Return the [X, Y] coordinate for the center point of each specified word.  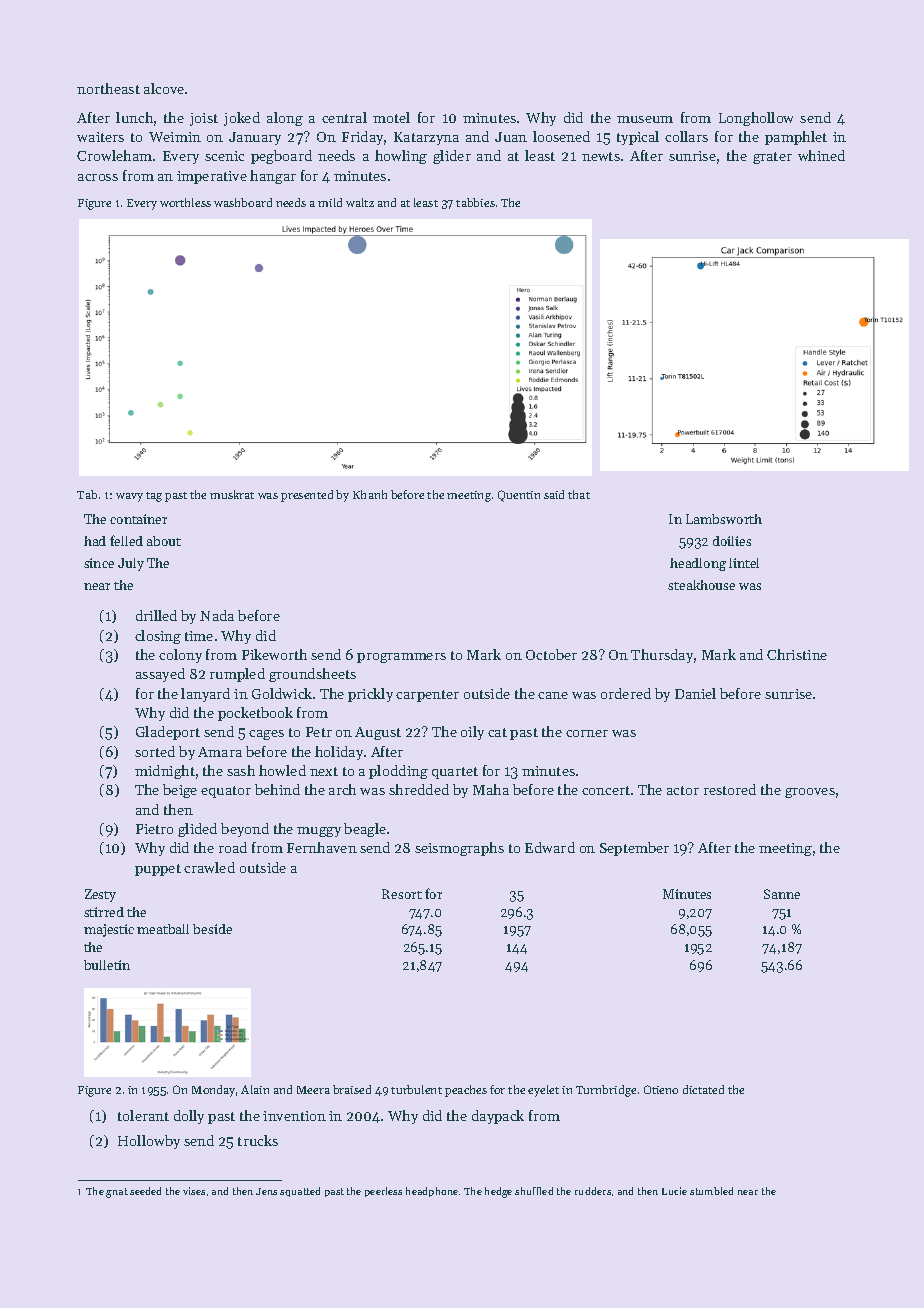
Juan [511, 137]
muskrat [232, 494]
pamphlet [796, 138]
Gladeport [168, 733]
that [579, 494]
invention [294, 1116]
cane [553, 695]
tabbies [475, 202]
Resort [402, 894]
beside [212, 929]
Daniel [695, 693]
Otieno [661, 1089]
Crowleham [114, 155]
